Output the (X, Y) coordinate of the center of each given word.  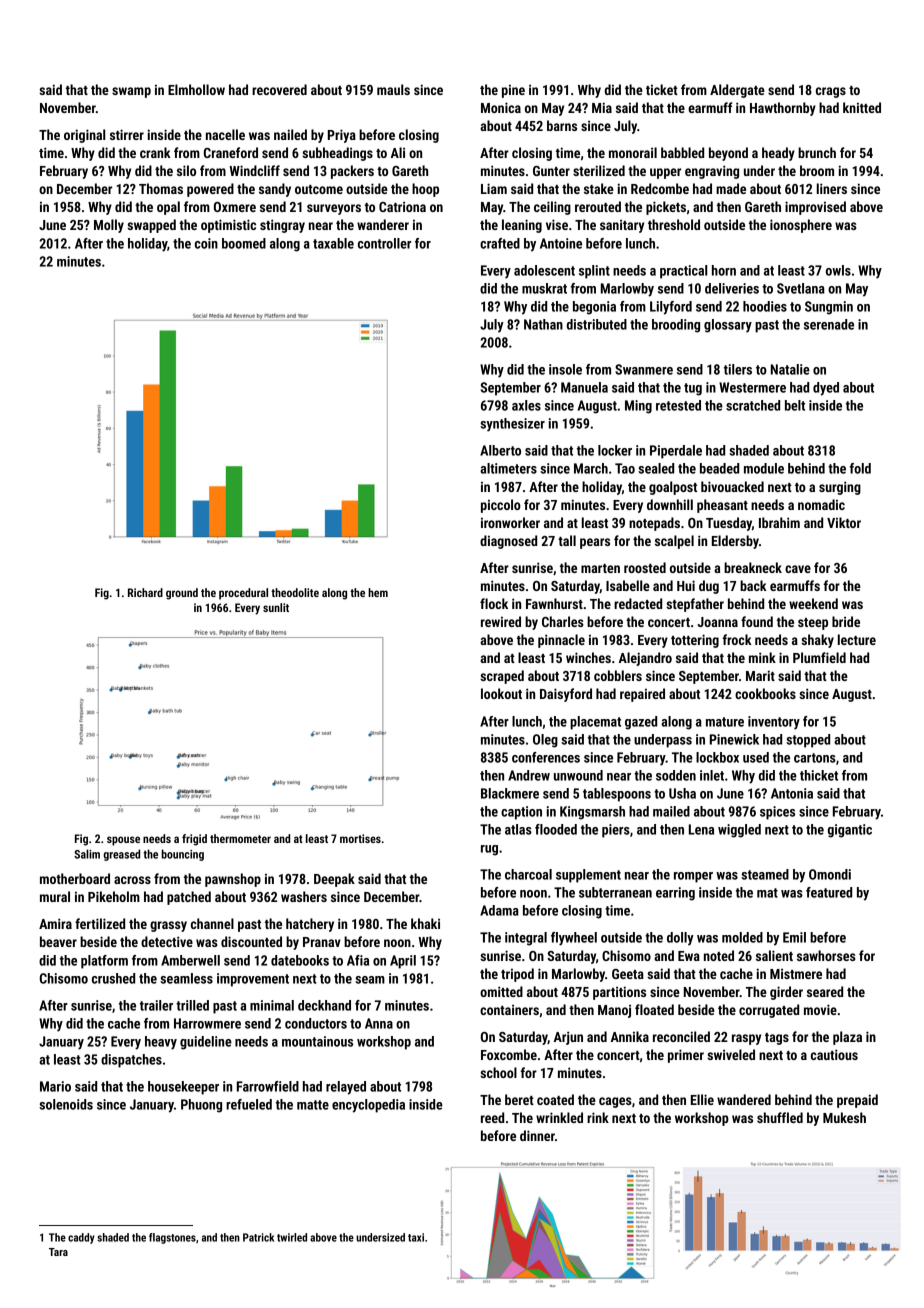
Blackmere (510, 793)
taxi (416, 1237)
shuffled (780, 1117)
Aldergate (737, 91)
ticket (662, 89)
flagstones (172, 1238)
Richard (145, 592)
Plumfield (819, 657)
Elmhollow (196, 89)
